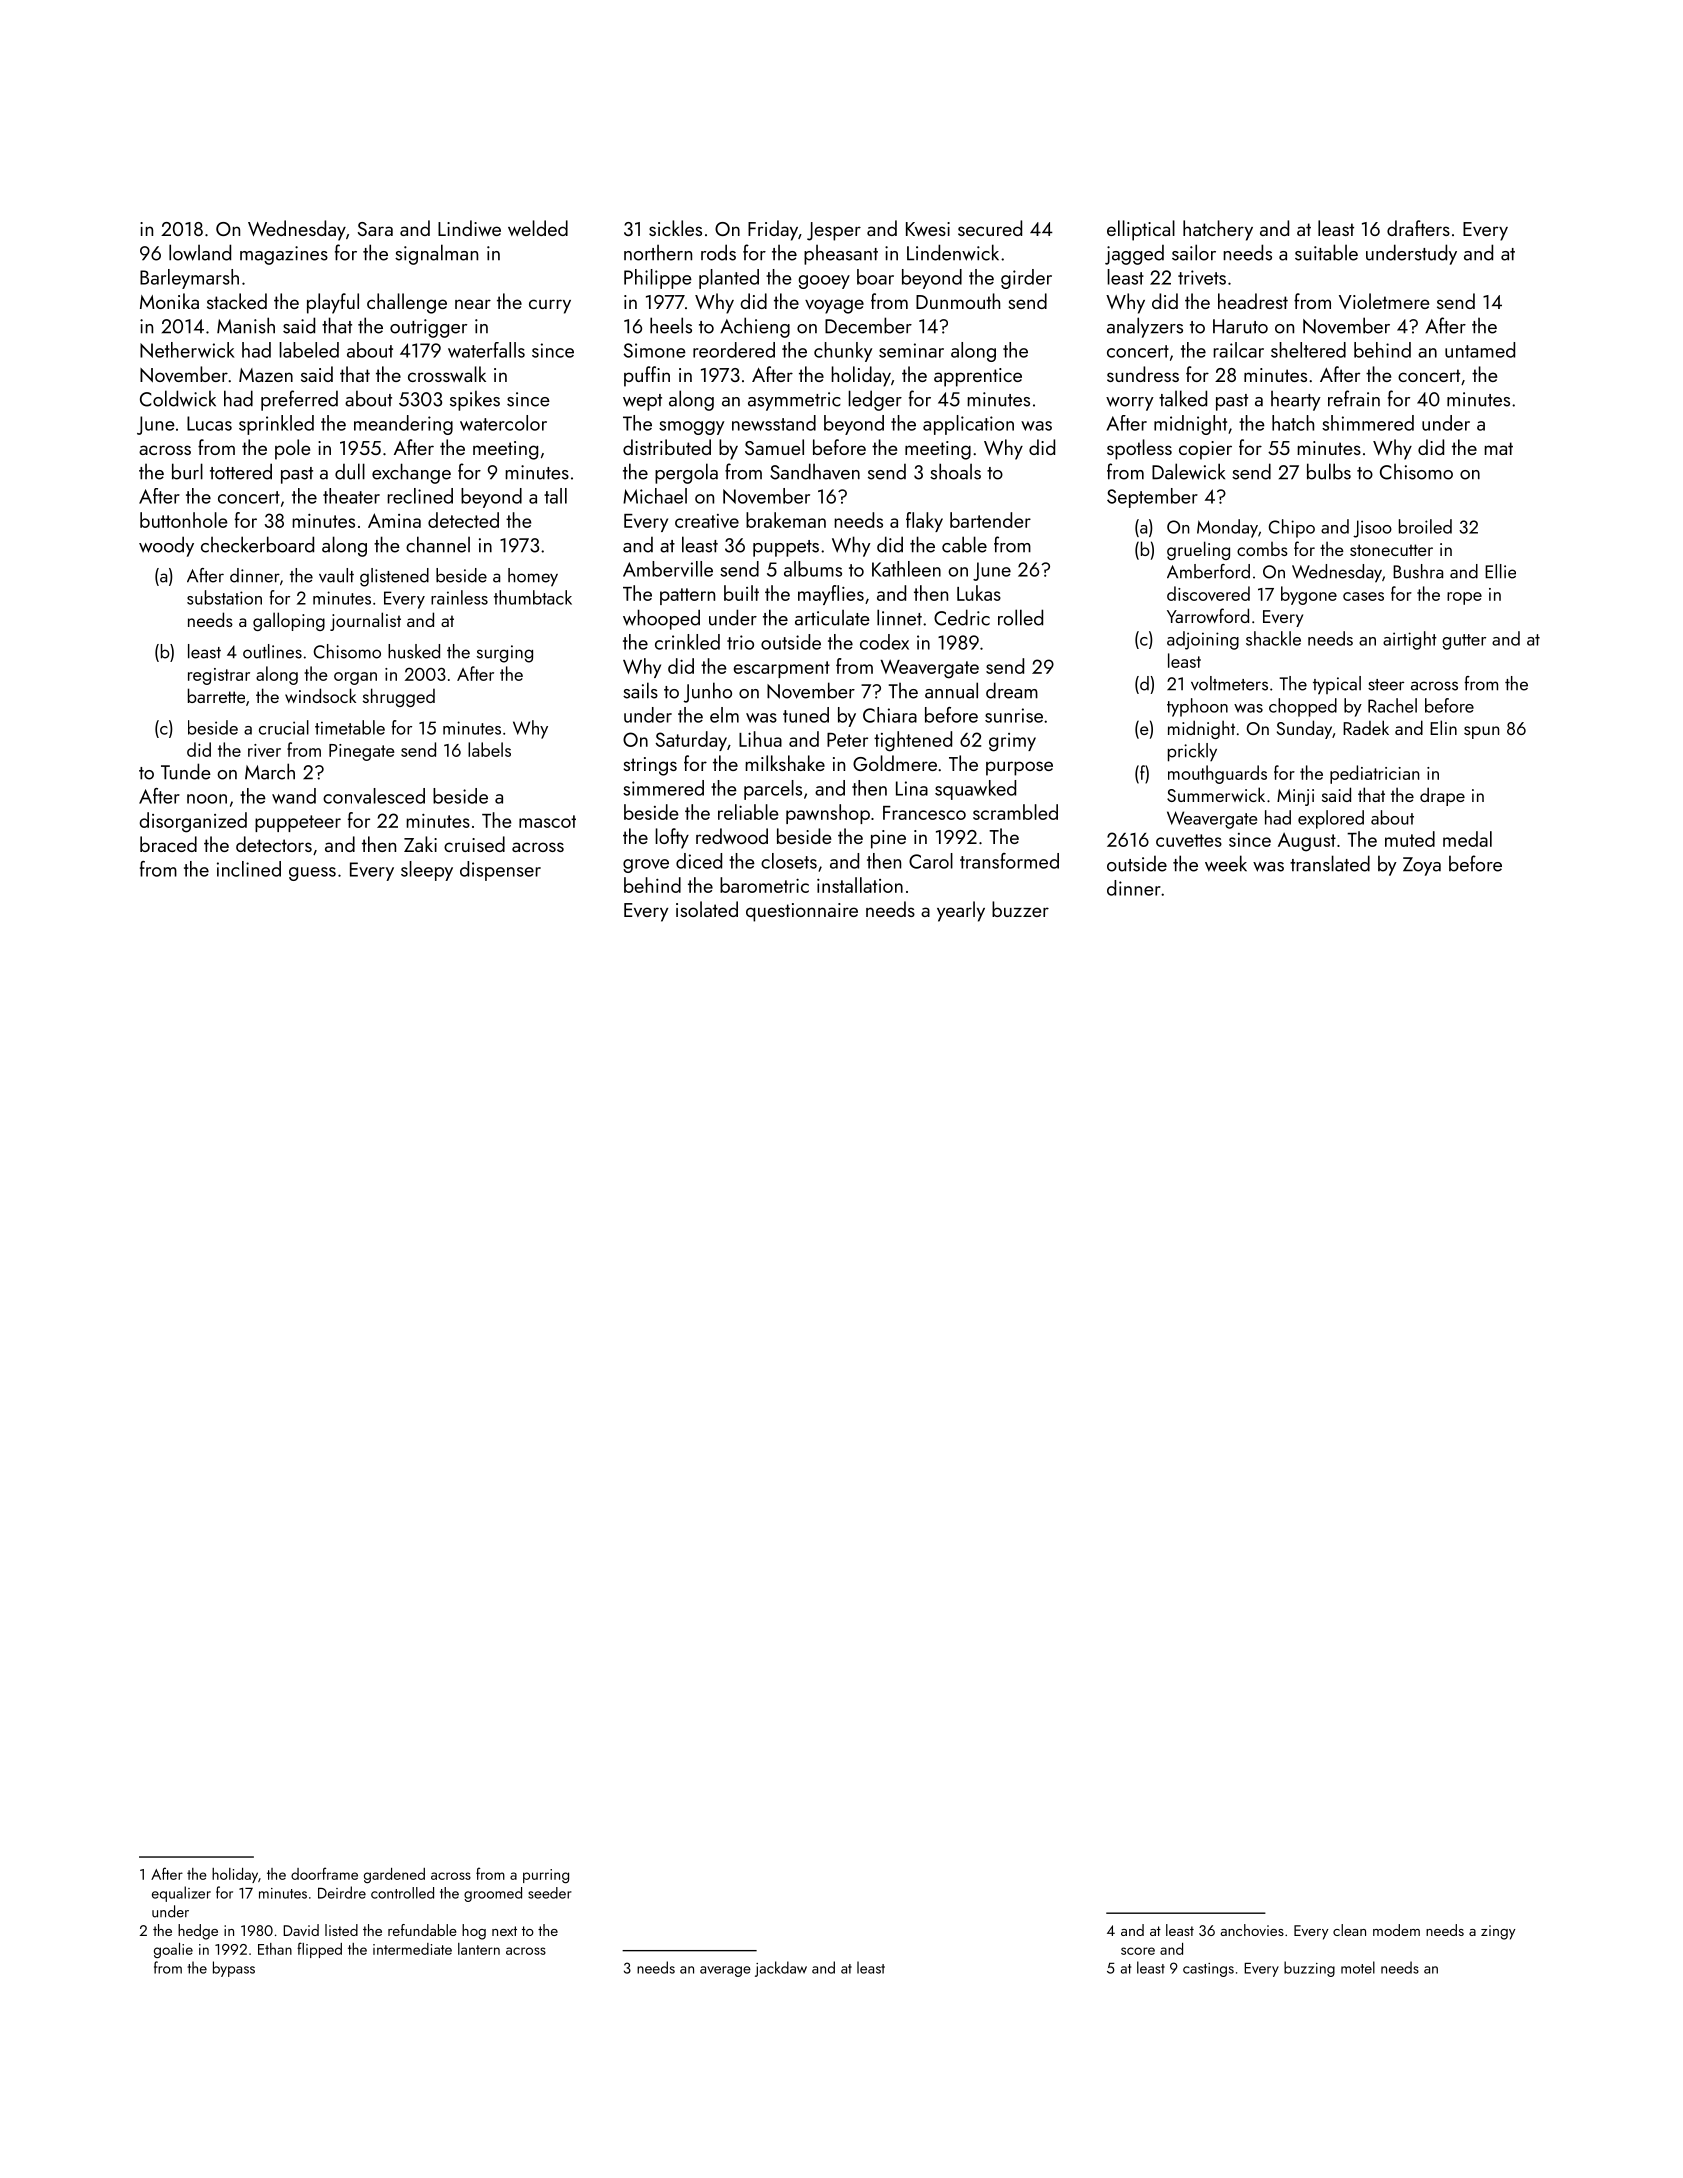 Image resolution: width=1683 pixels, height=2178 pixels. I want to click on castings, so click(1208, 1970).
